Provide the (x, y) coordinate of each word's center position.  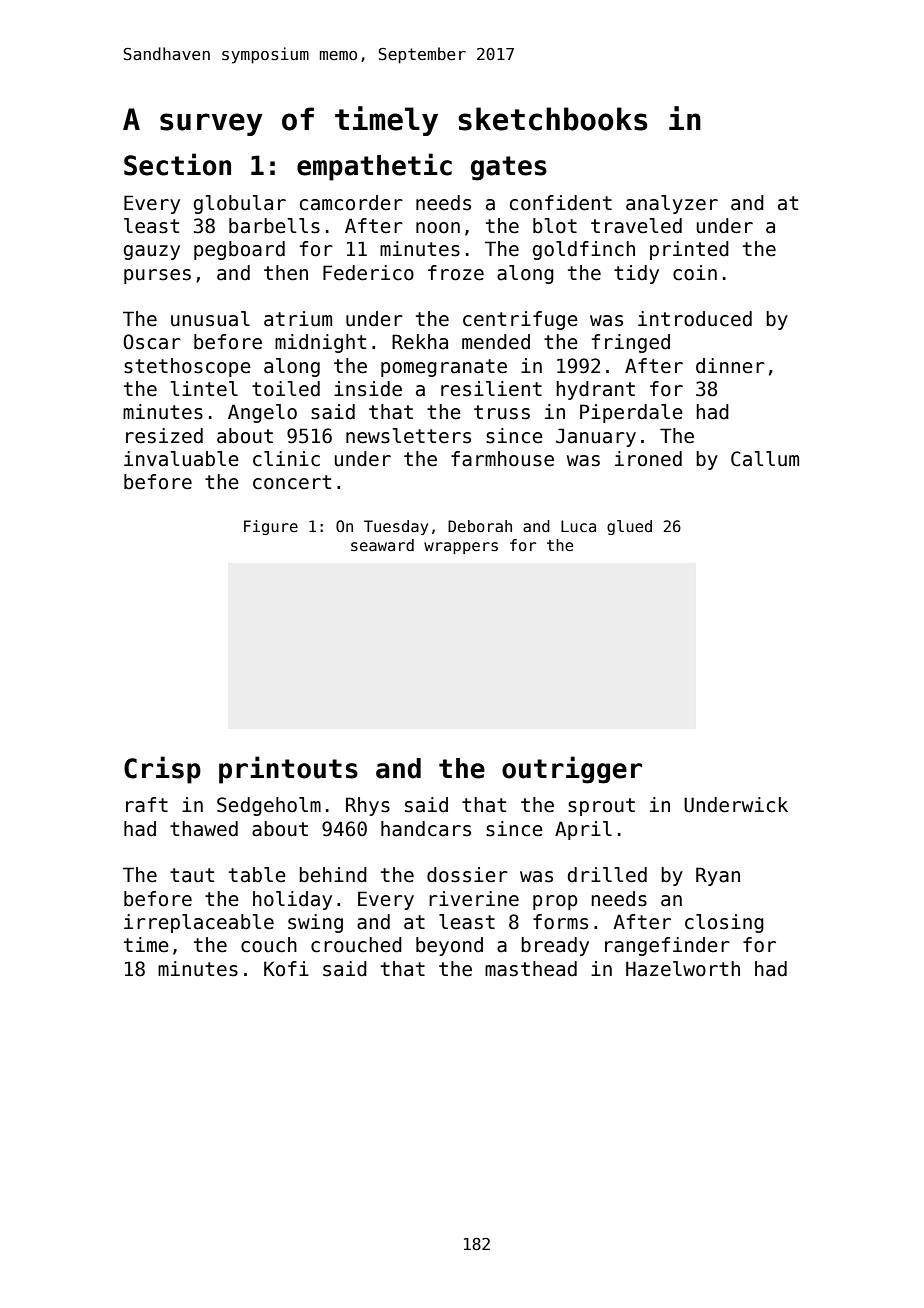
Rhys (368, 806)
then (286, 273)
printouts (288, 770)
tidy (636, 274)
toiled (286, 389)
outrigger (572, 770)
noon (438, 228)
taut (192, 875)
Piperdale (631, 413)
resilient (491, 389)
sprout (601, 807)
